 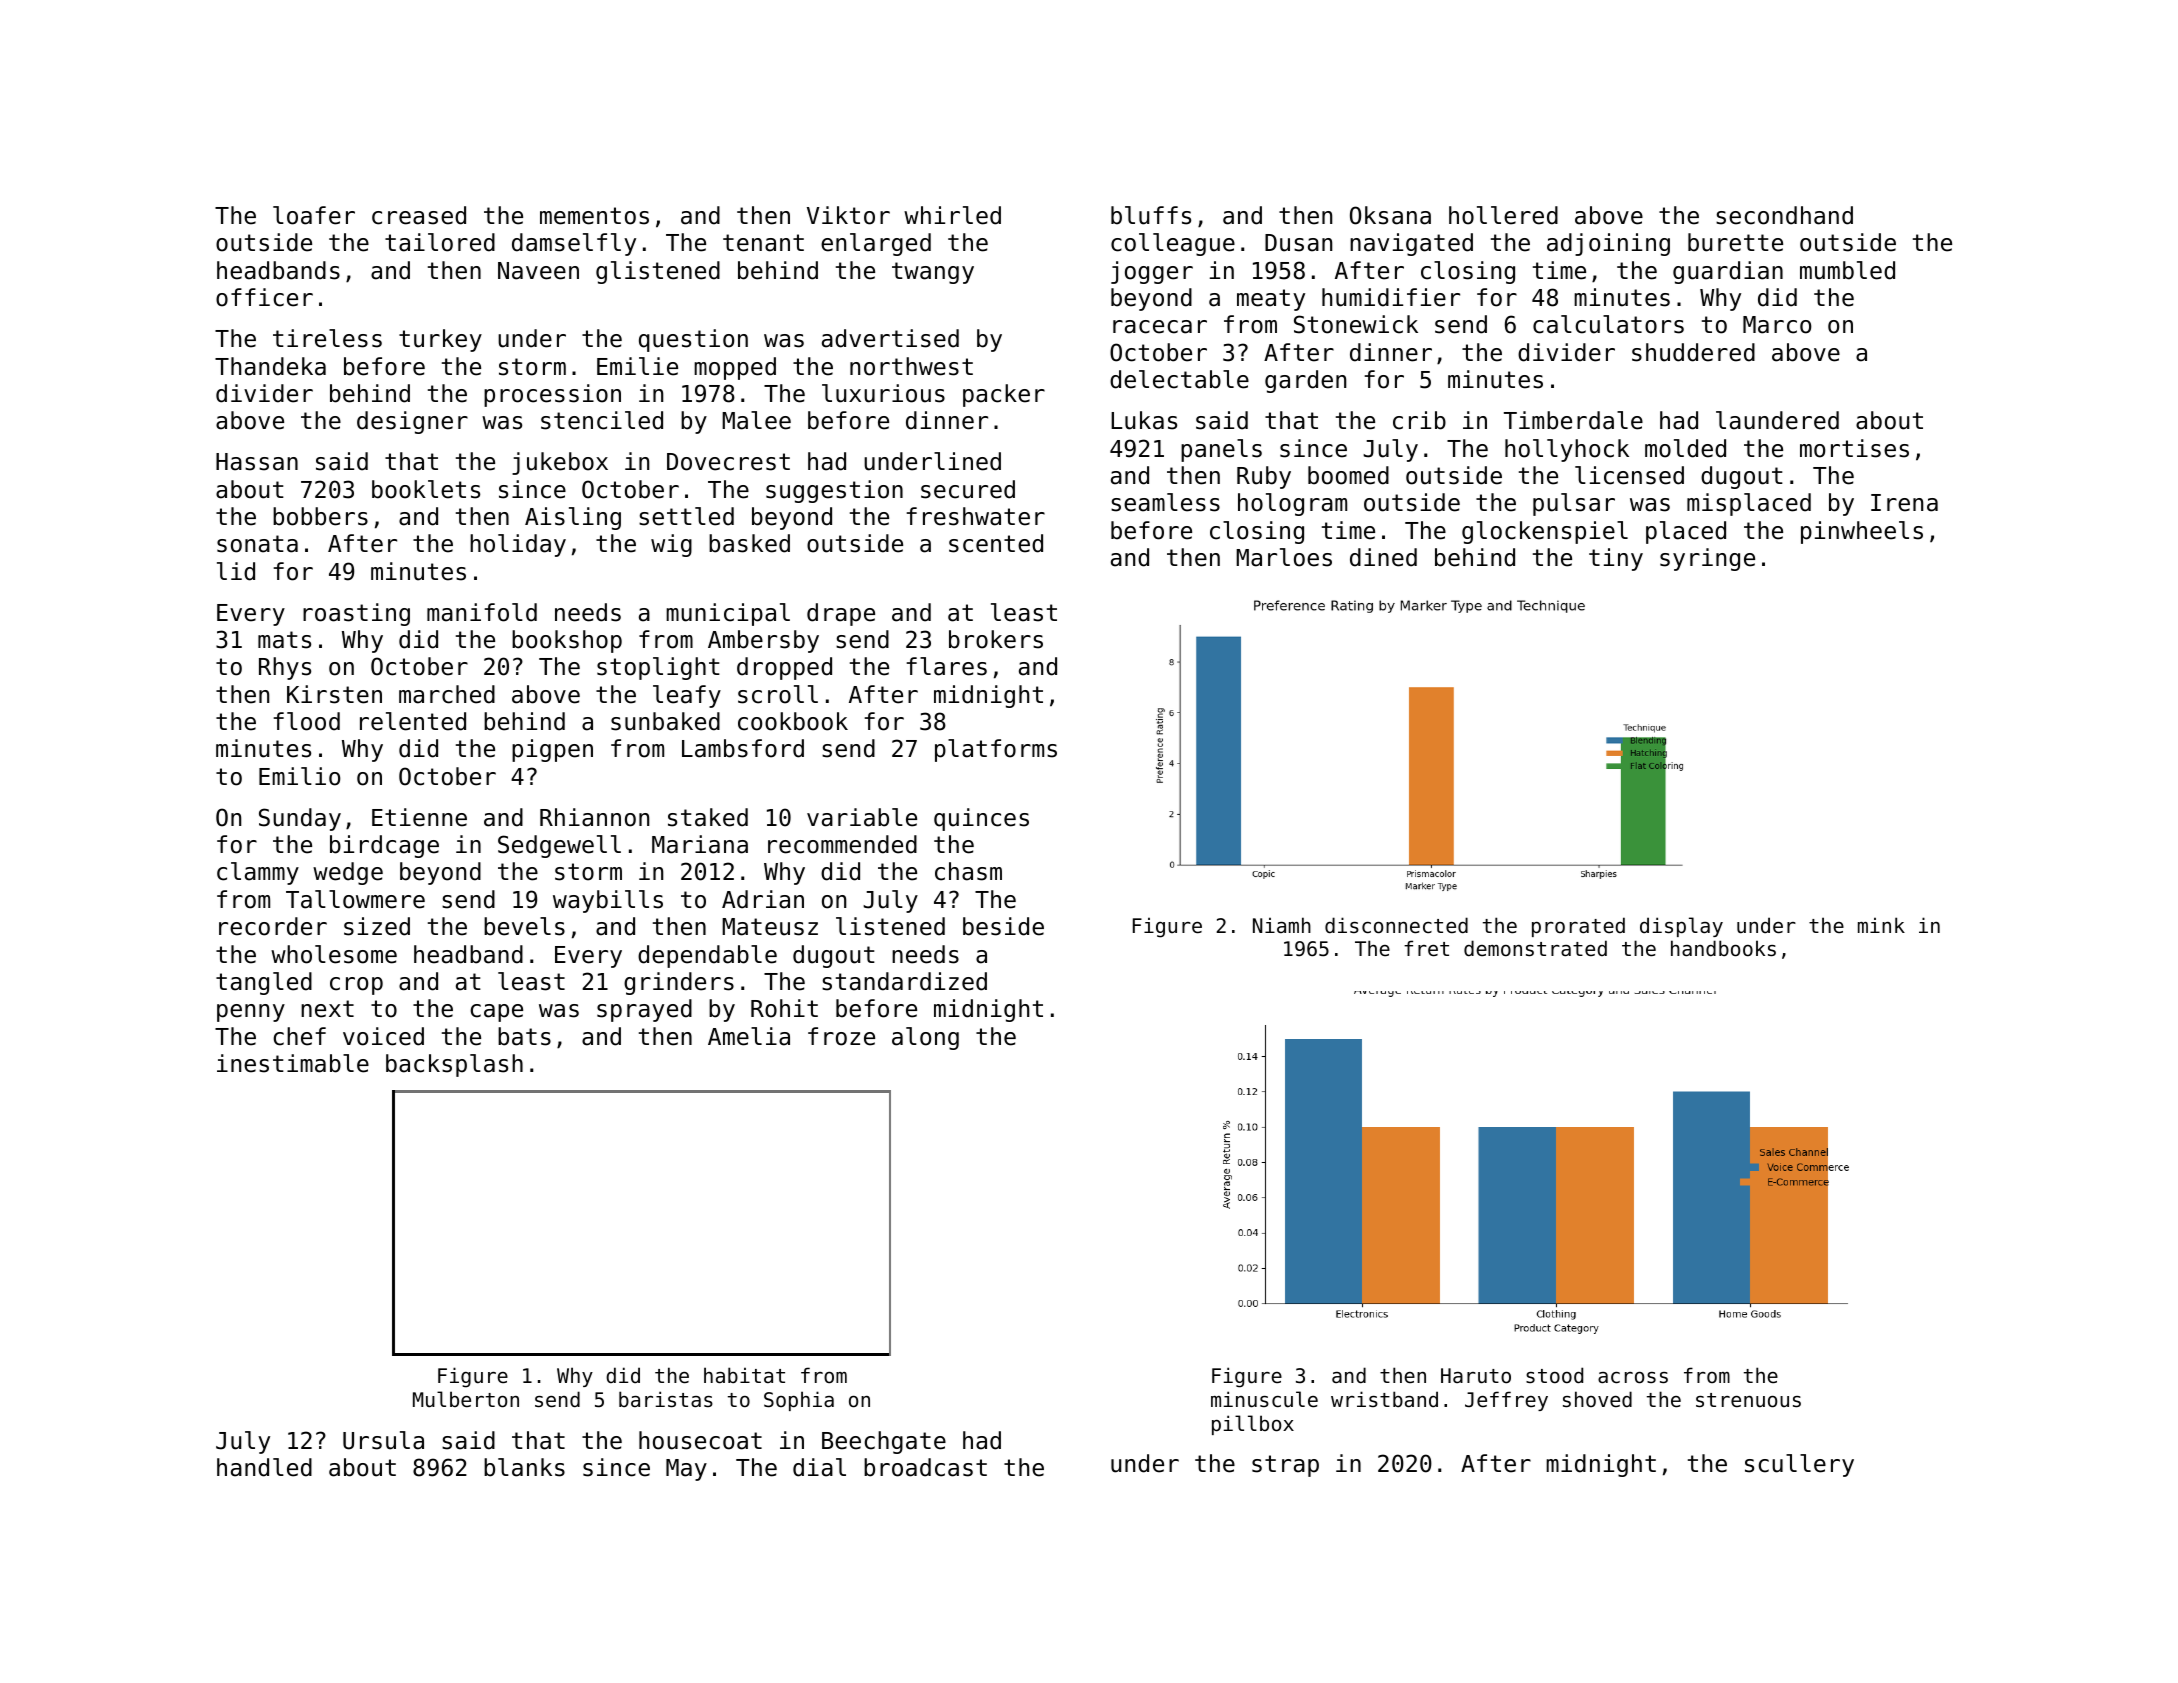 I want to click on quinces, so click(x=981, y=819).
